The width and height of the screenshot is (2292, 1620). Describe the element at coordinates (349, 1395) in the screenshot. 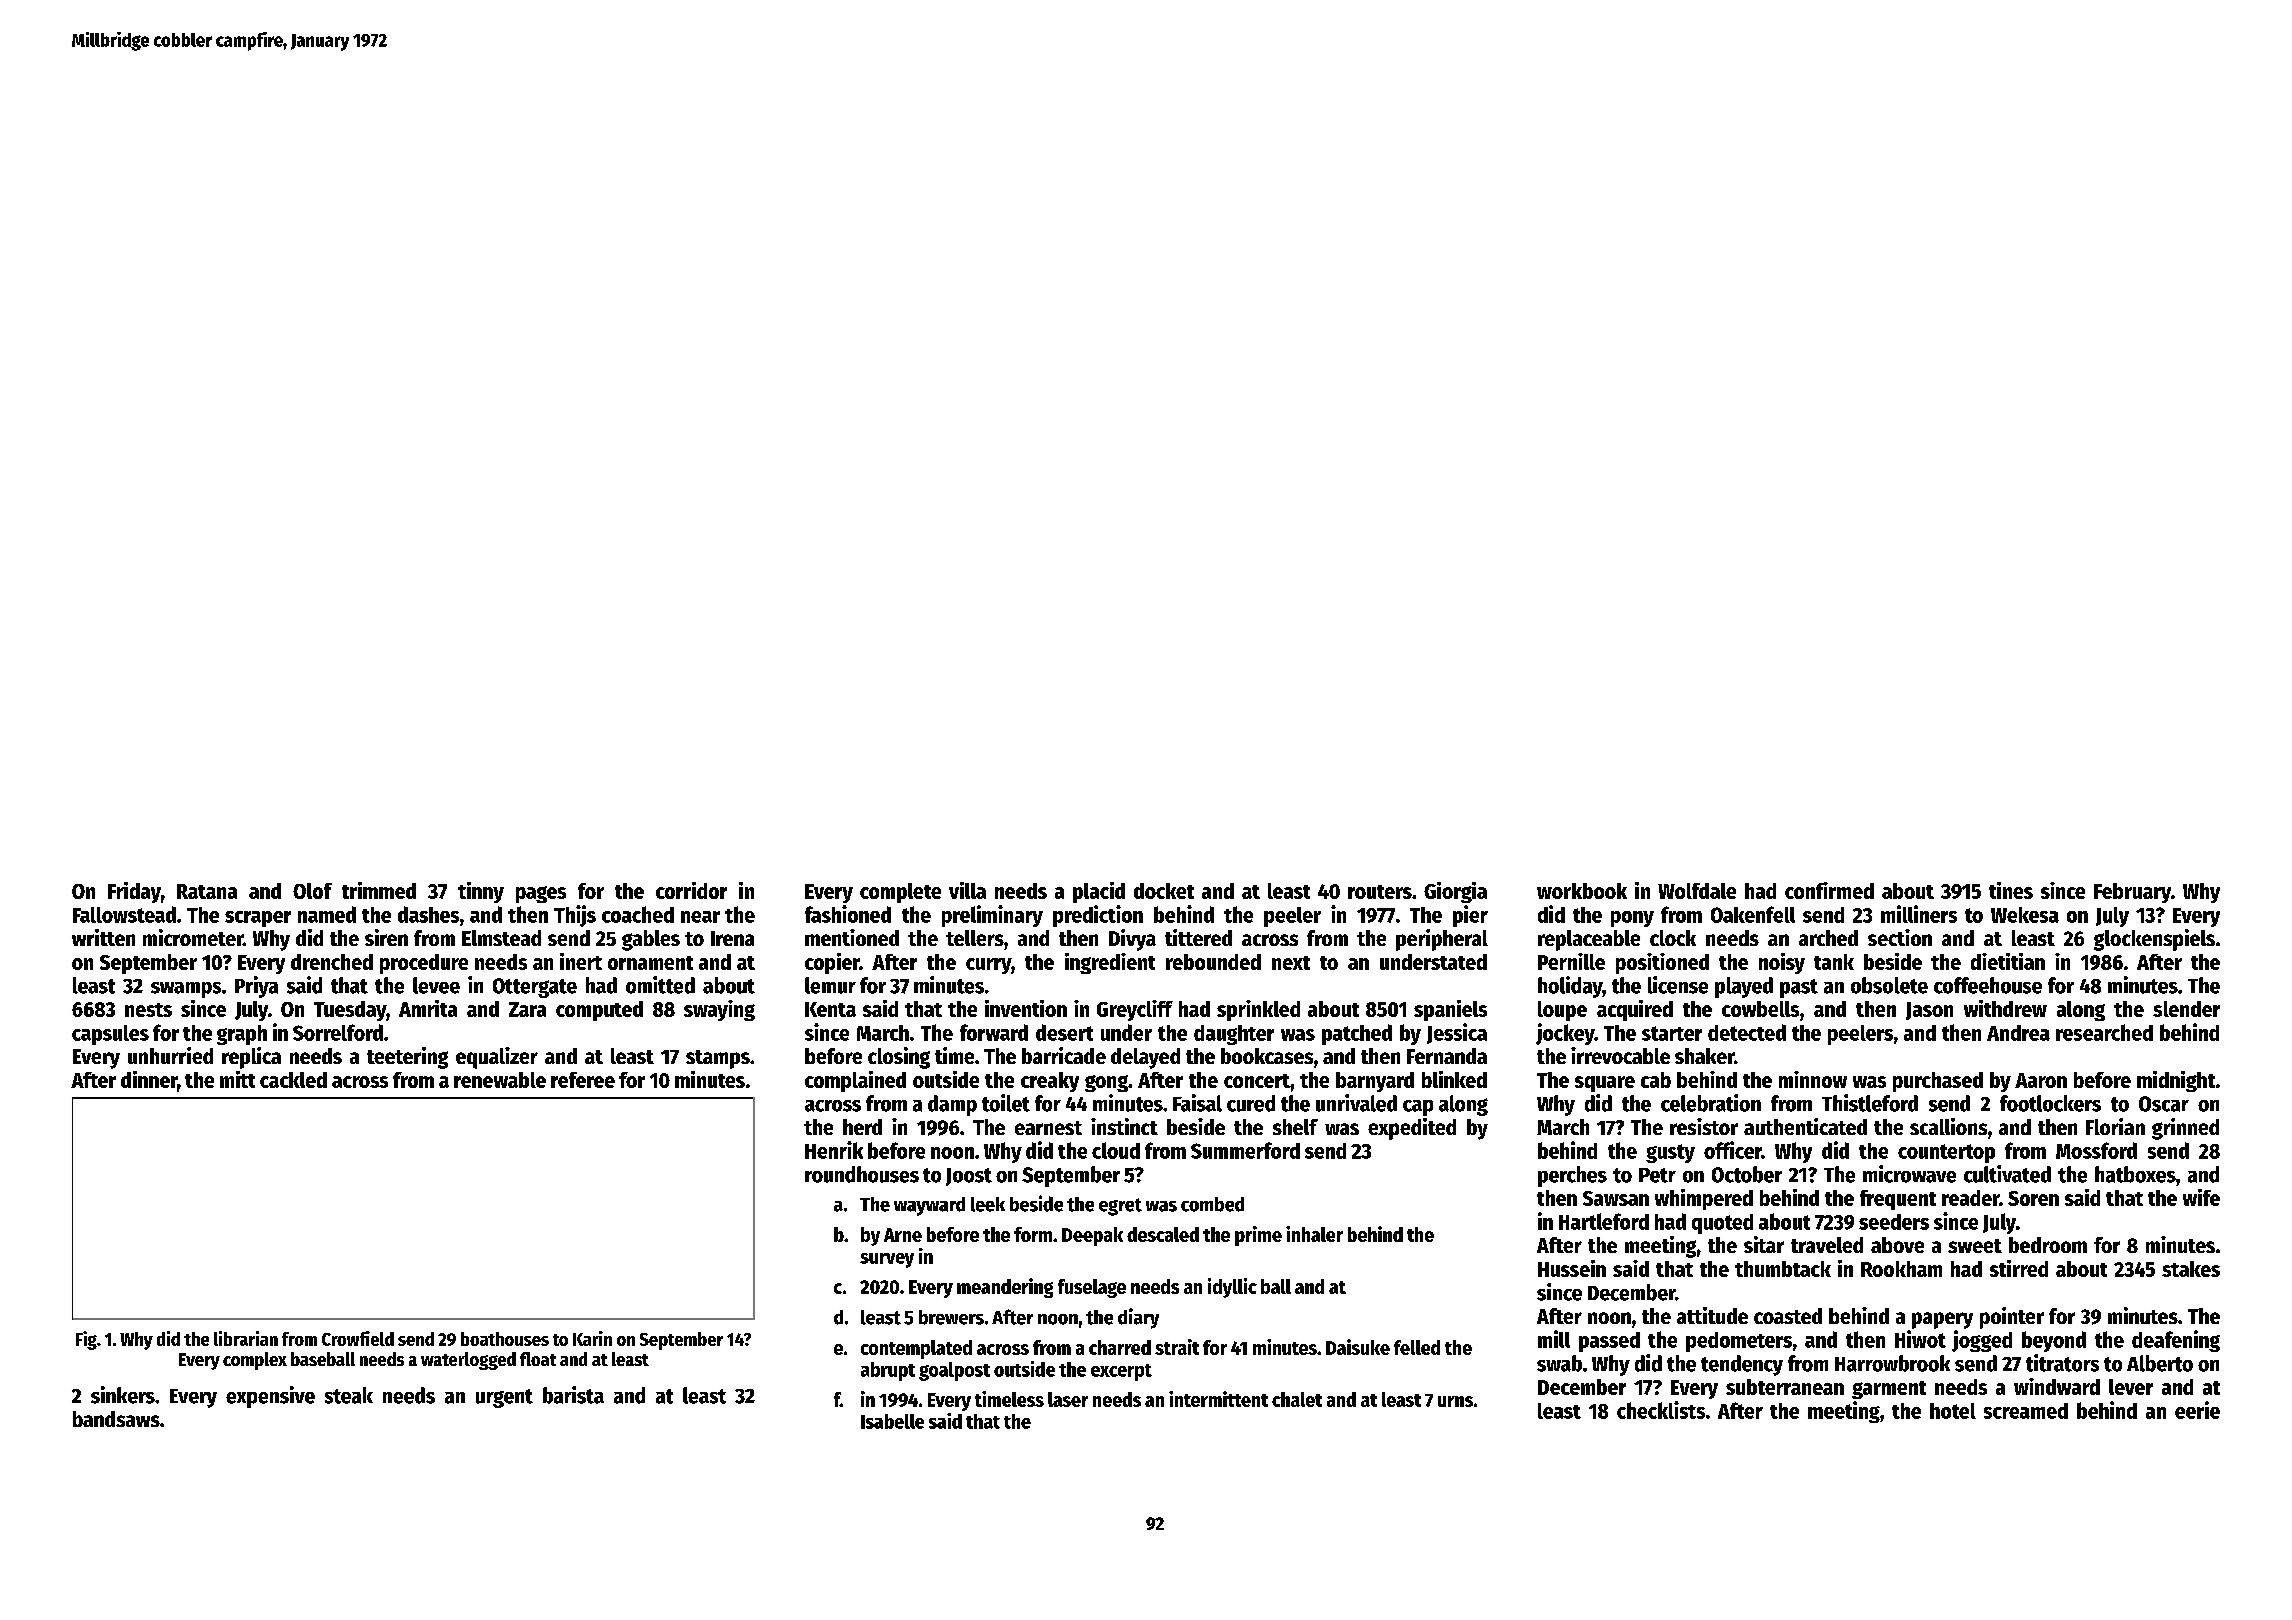

I see `steak` at that location.
